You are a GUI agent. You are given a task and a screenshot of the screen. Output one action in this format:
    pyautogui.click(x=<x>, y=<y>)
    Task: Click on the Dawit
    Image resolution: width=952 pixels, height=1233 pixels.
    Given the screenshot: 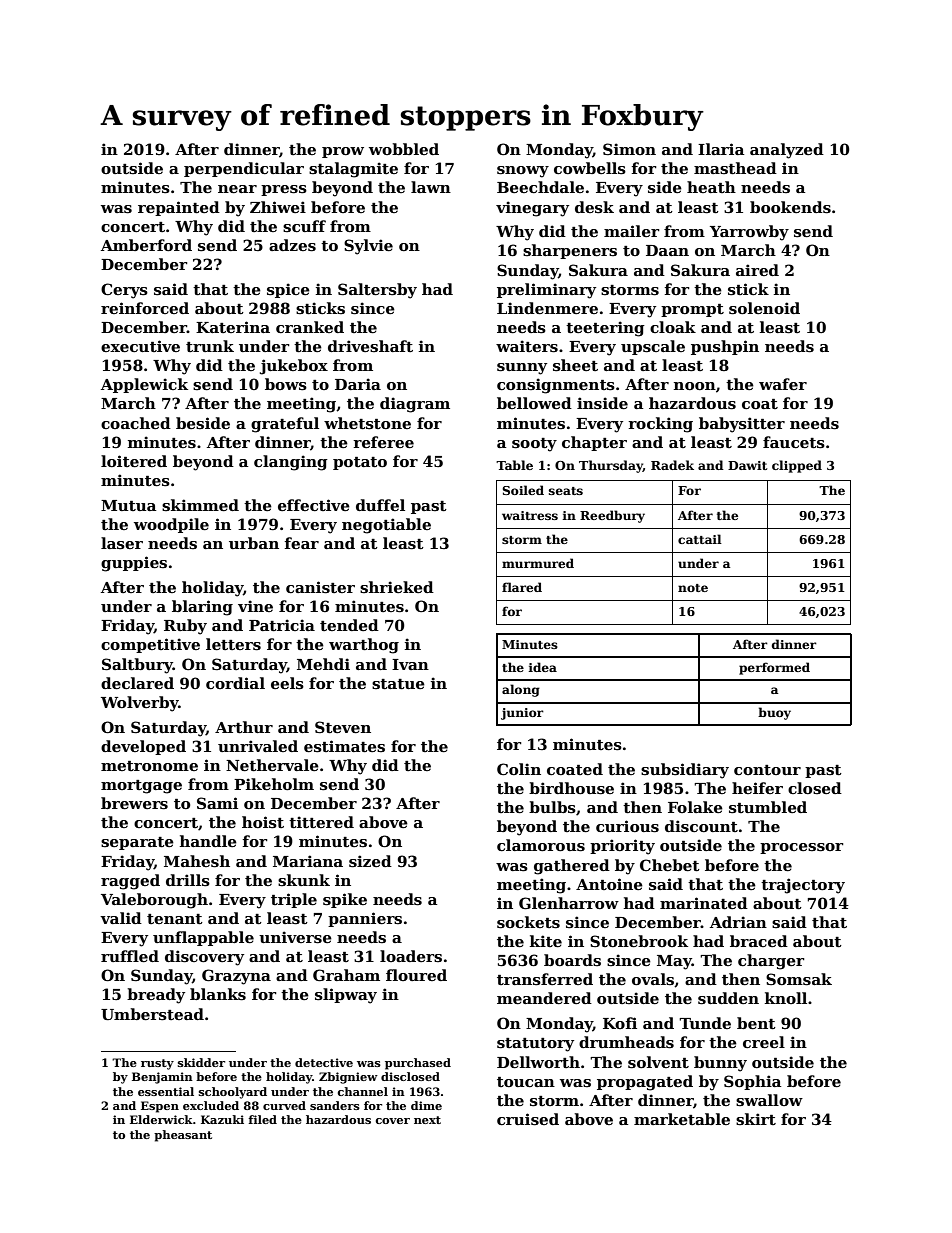 What is the action you would take?
    pyautogui.click(x=747, y=465)
